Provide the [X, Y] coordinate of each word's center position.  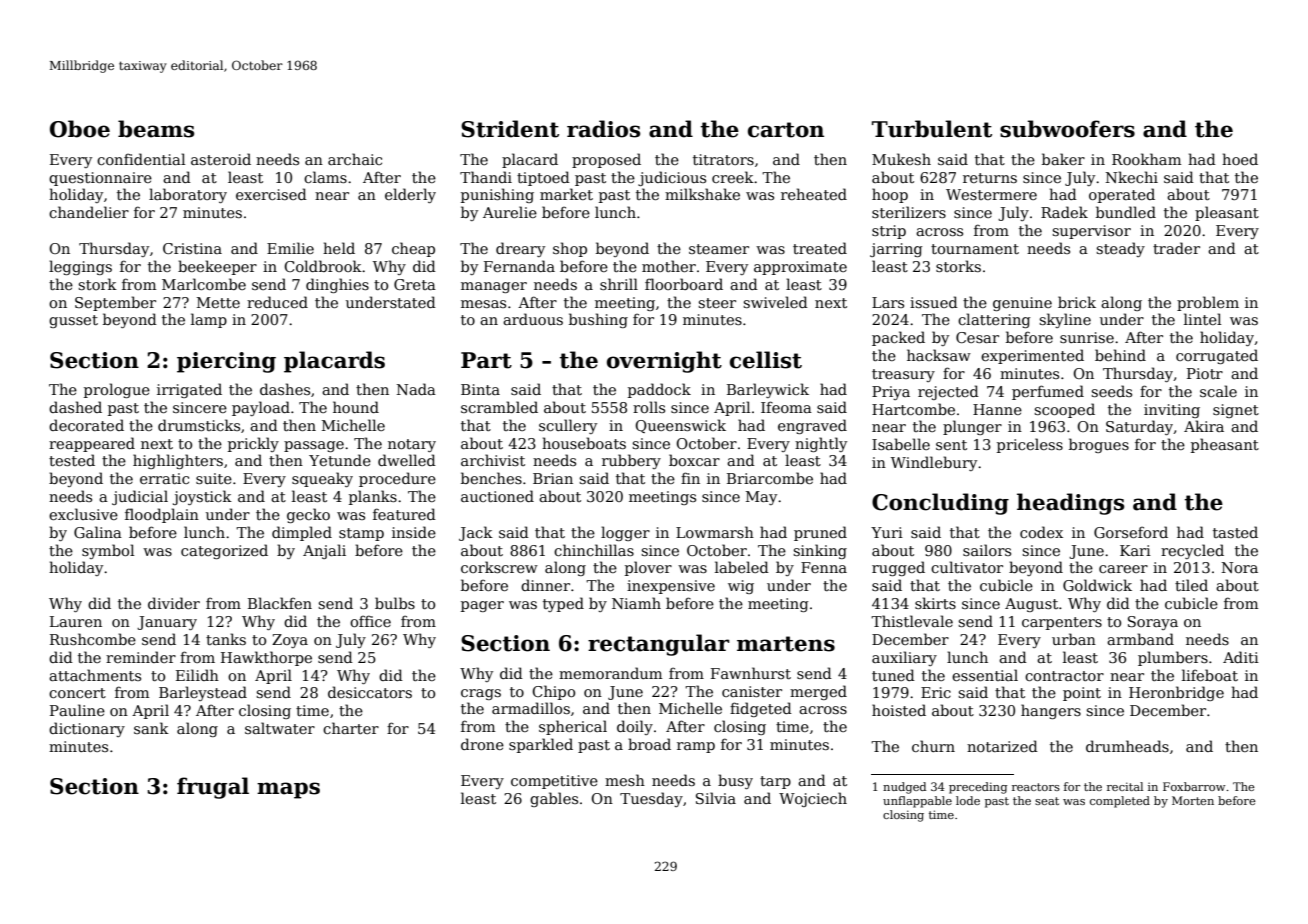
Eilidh [197, 675]
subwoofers [1067, 129]
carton [786, 130]
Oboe [80, 129]
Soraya [1153, 623]
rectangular [659, 645]
